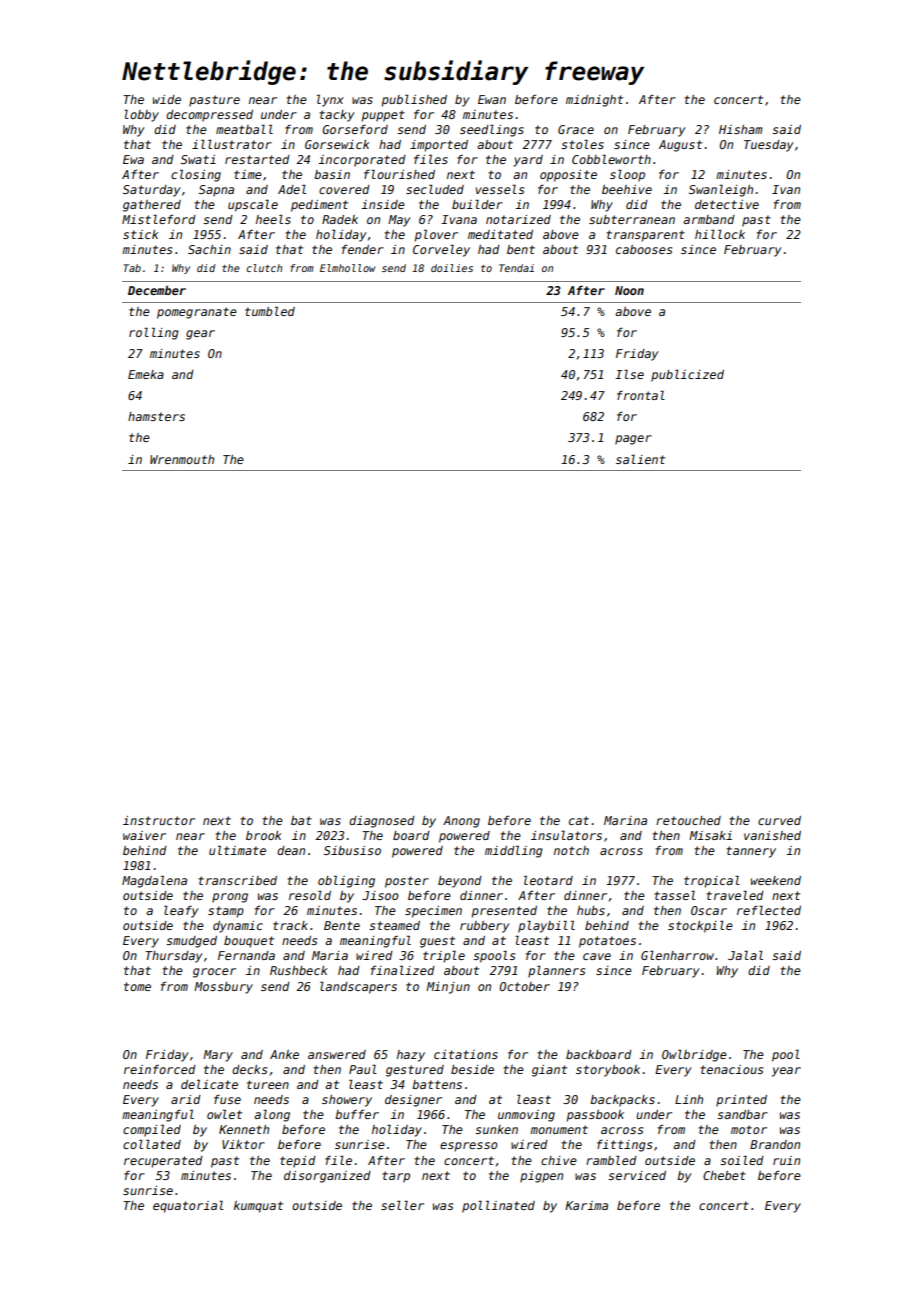  I want to click on hamsters, so click(156, 416).
